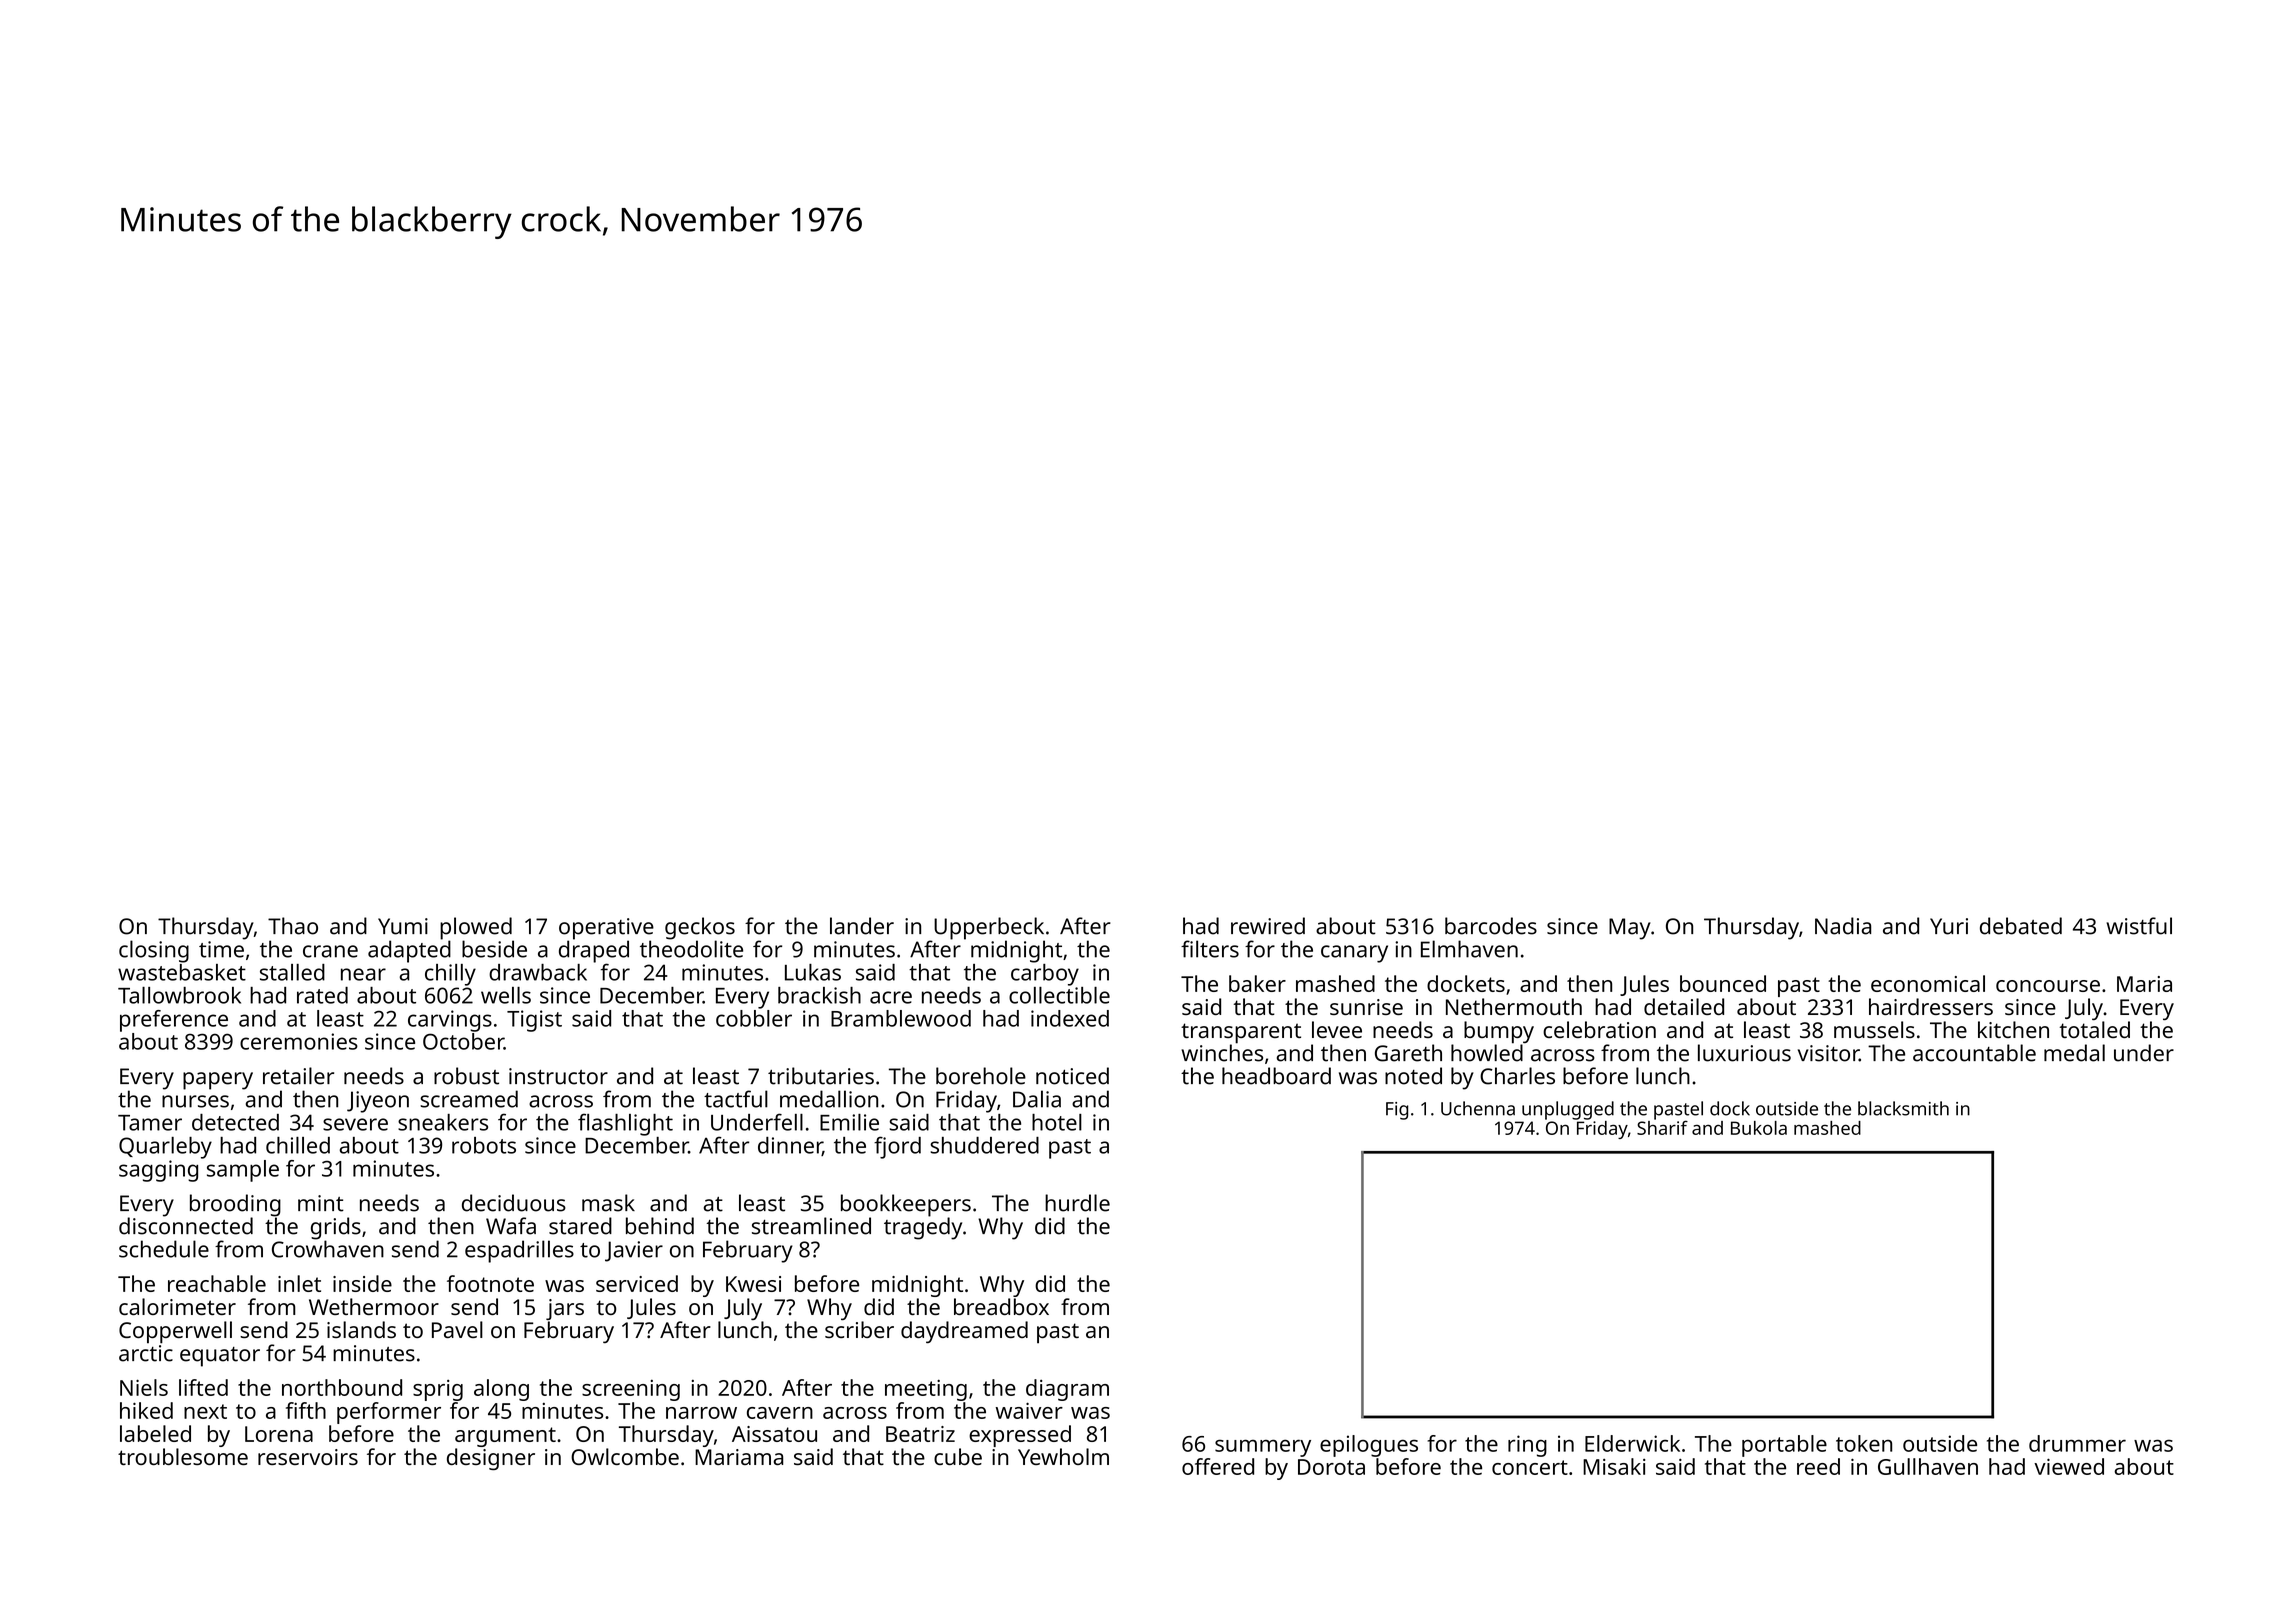 This page has height=1620, width=2292. What do you see at coordinates (565, 1309) in the page?
I see `jars` at bounding box center [565, 1309].
